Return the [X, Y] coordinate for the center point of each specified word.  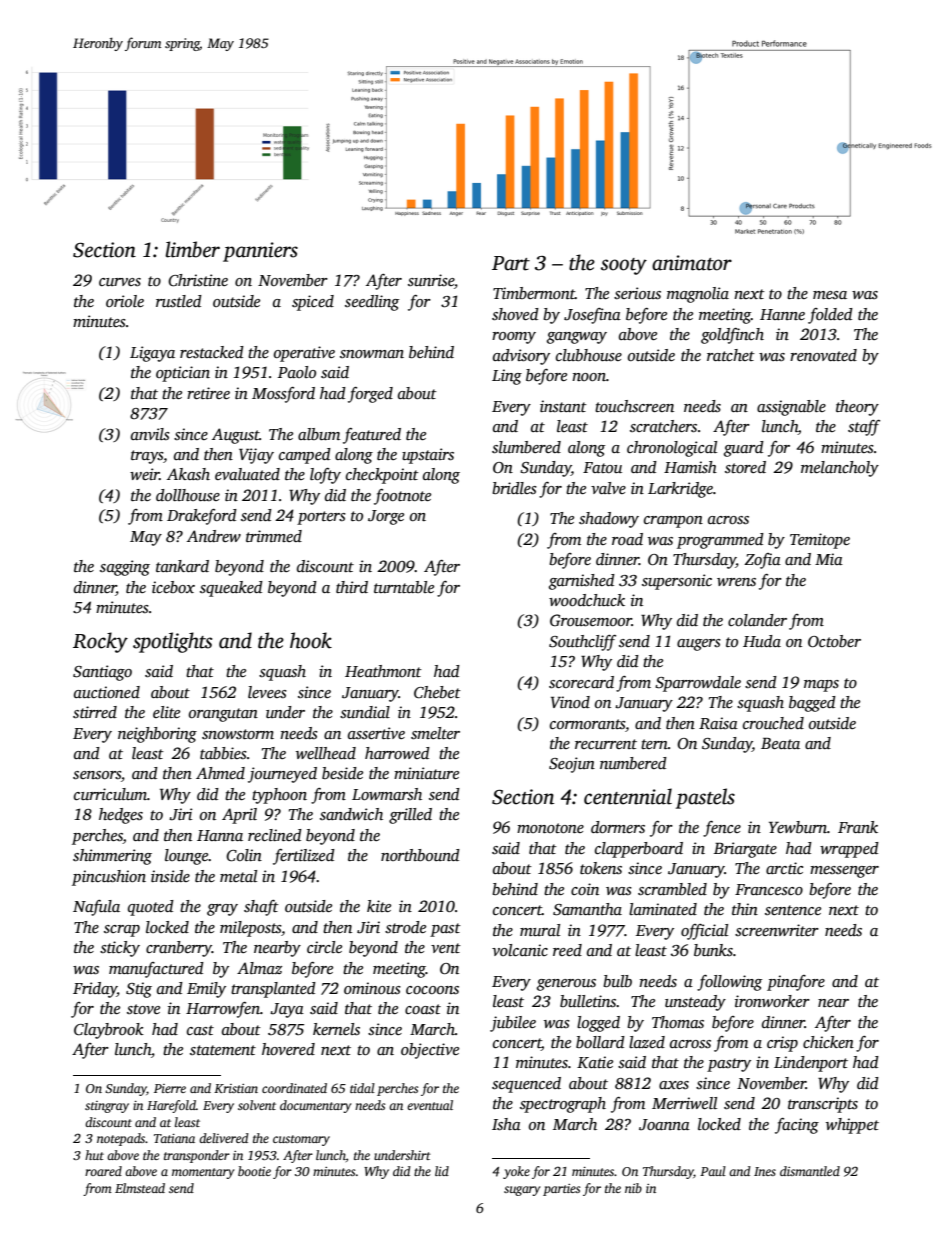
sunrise [431, 280]
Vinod [570, 702]
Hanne [782, 314]
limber [192, 249]
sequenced [526, 1085]
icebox [173, 587]
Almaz [259, 968]
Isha [506, 1124]
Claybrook [109, 1031]
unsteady [695, 1003]
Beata [780, 743]
